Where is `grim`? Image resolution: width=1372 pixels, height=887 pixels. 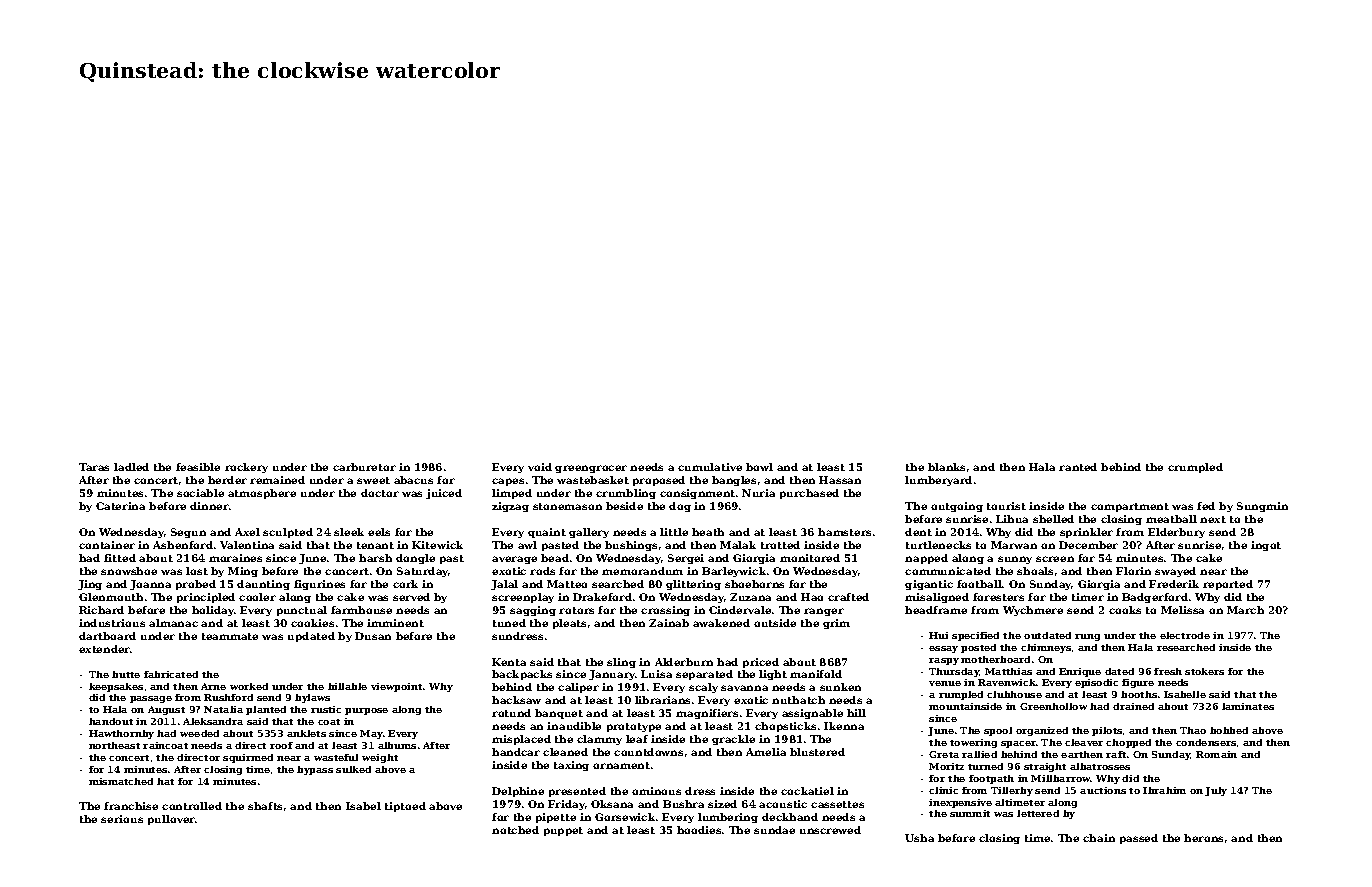 grim is located at coordinates (836, 624).
